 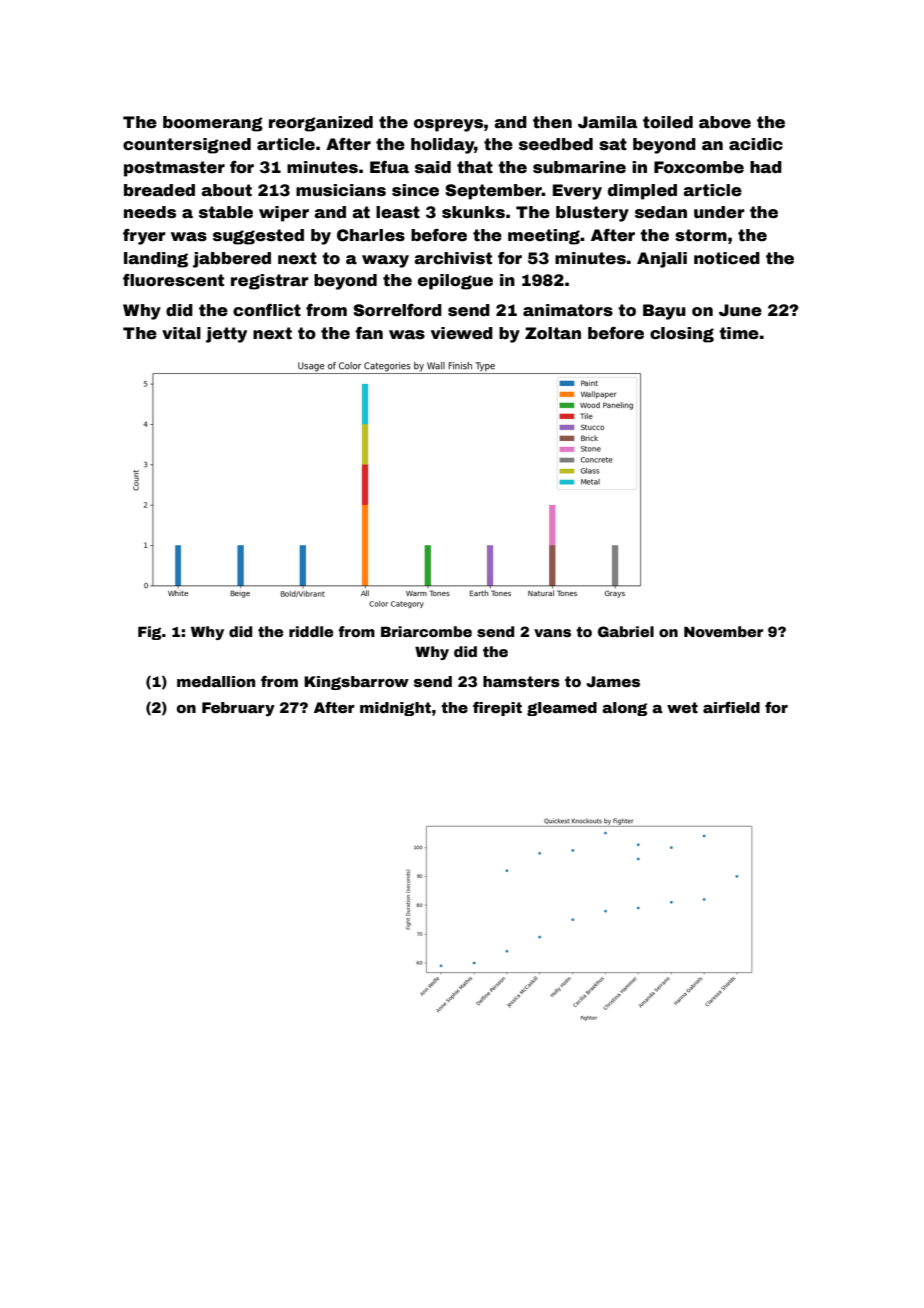 What do you see at coordinates (682, 335) in the screenshot?
I see `closing` at bounding box center [682, 335].
